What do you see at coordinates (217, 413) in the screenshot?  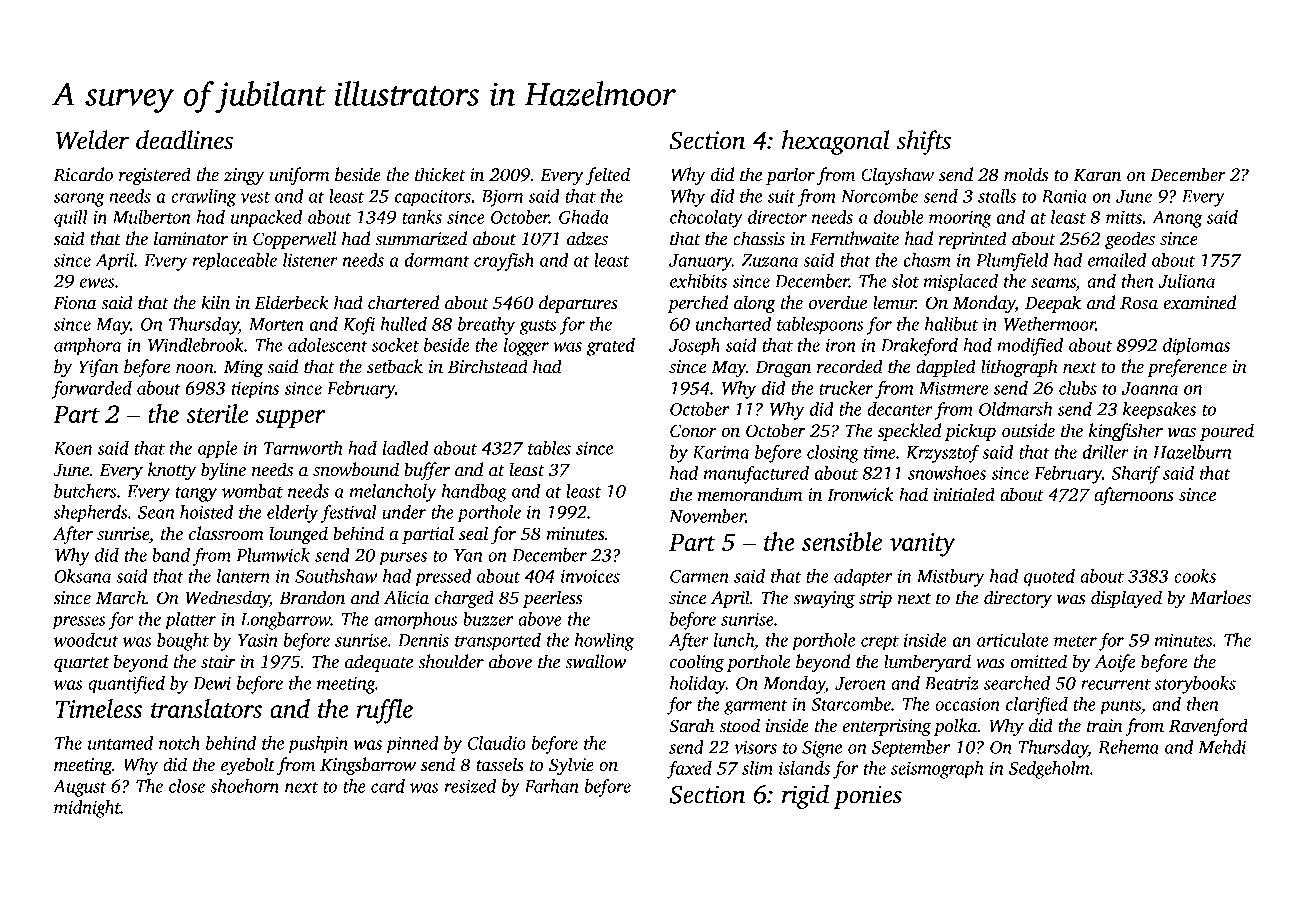 I see `sterile` at bounding box center [217, 413].
